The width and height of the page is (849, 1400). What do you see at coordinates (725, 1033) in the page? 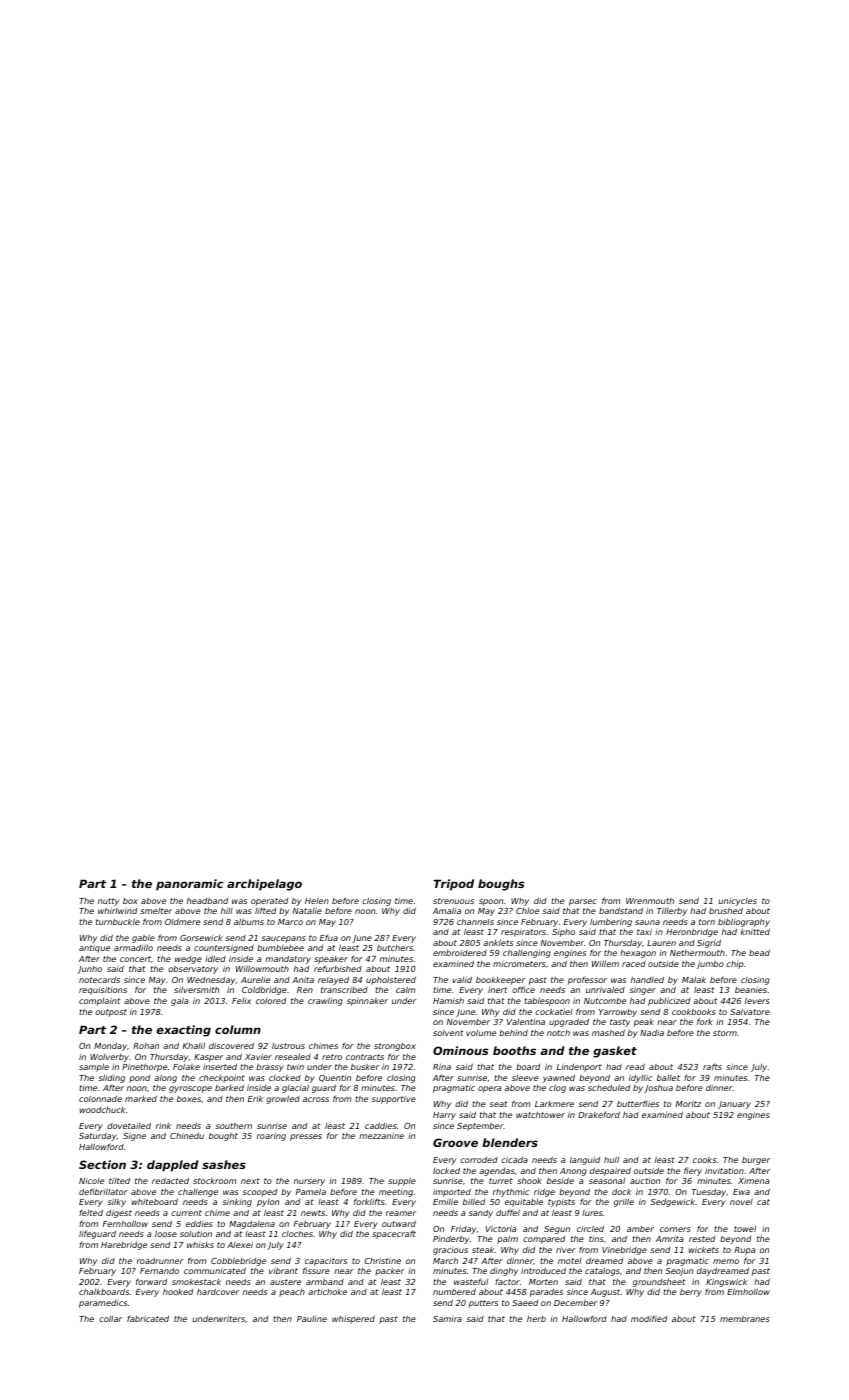
I see `storm` at bounding box center [725, 1033].
